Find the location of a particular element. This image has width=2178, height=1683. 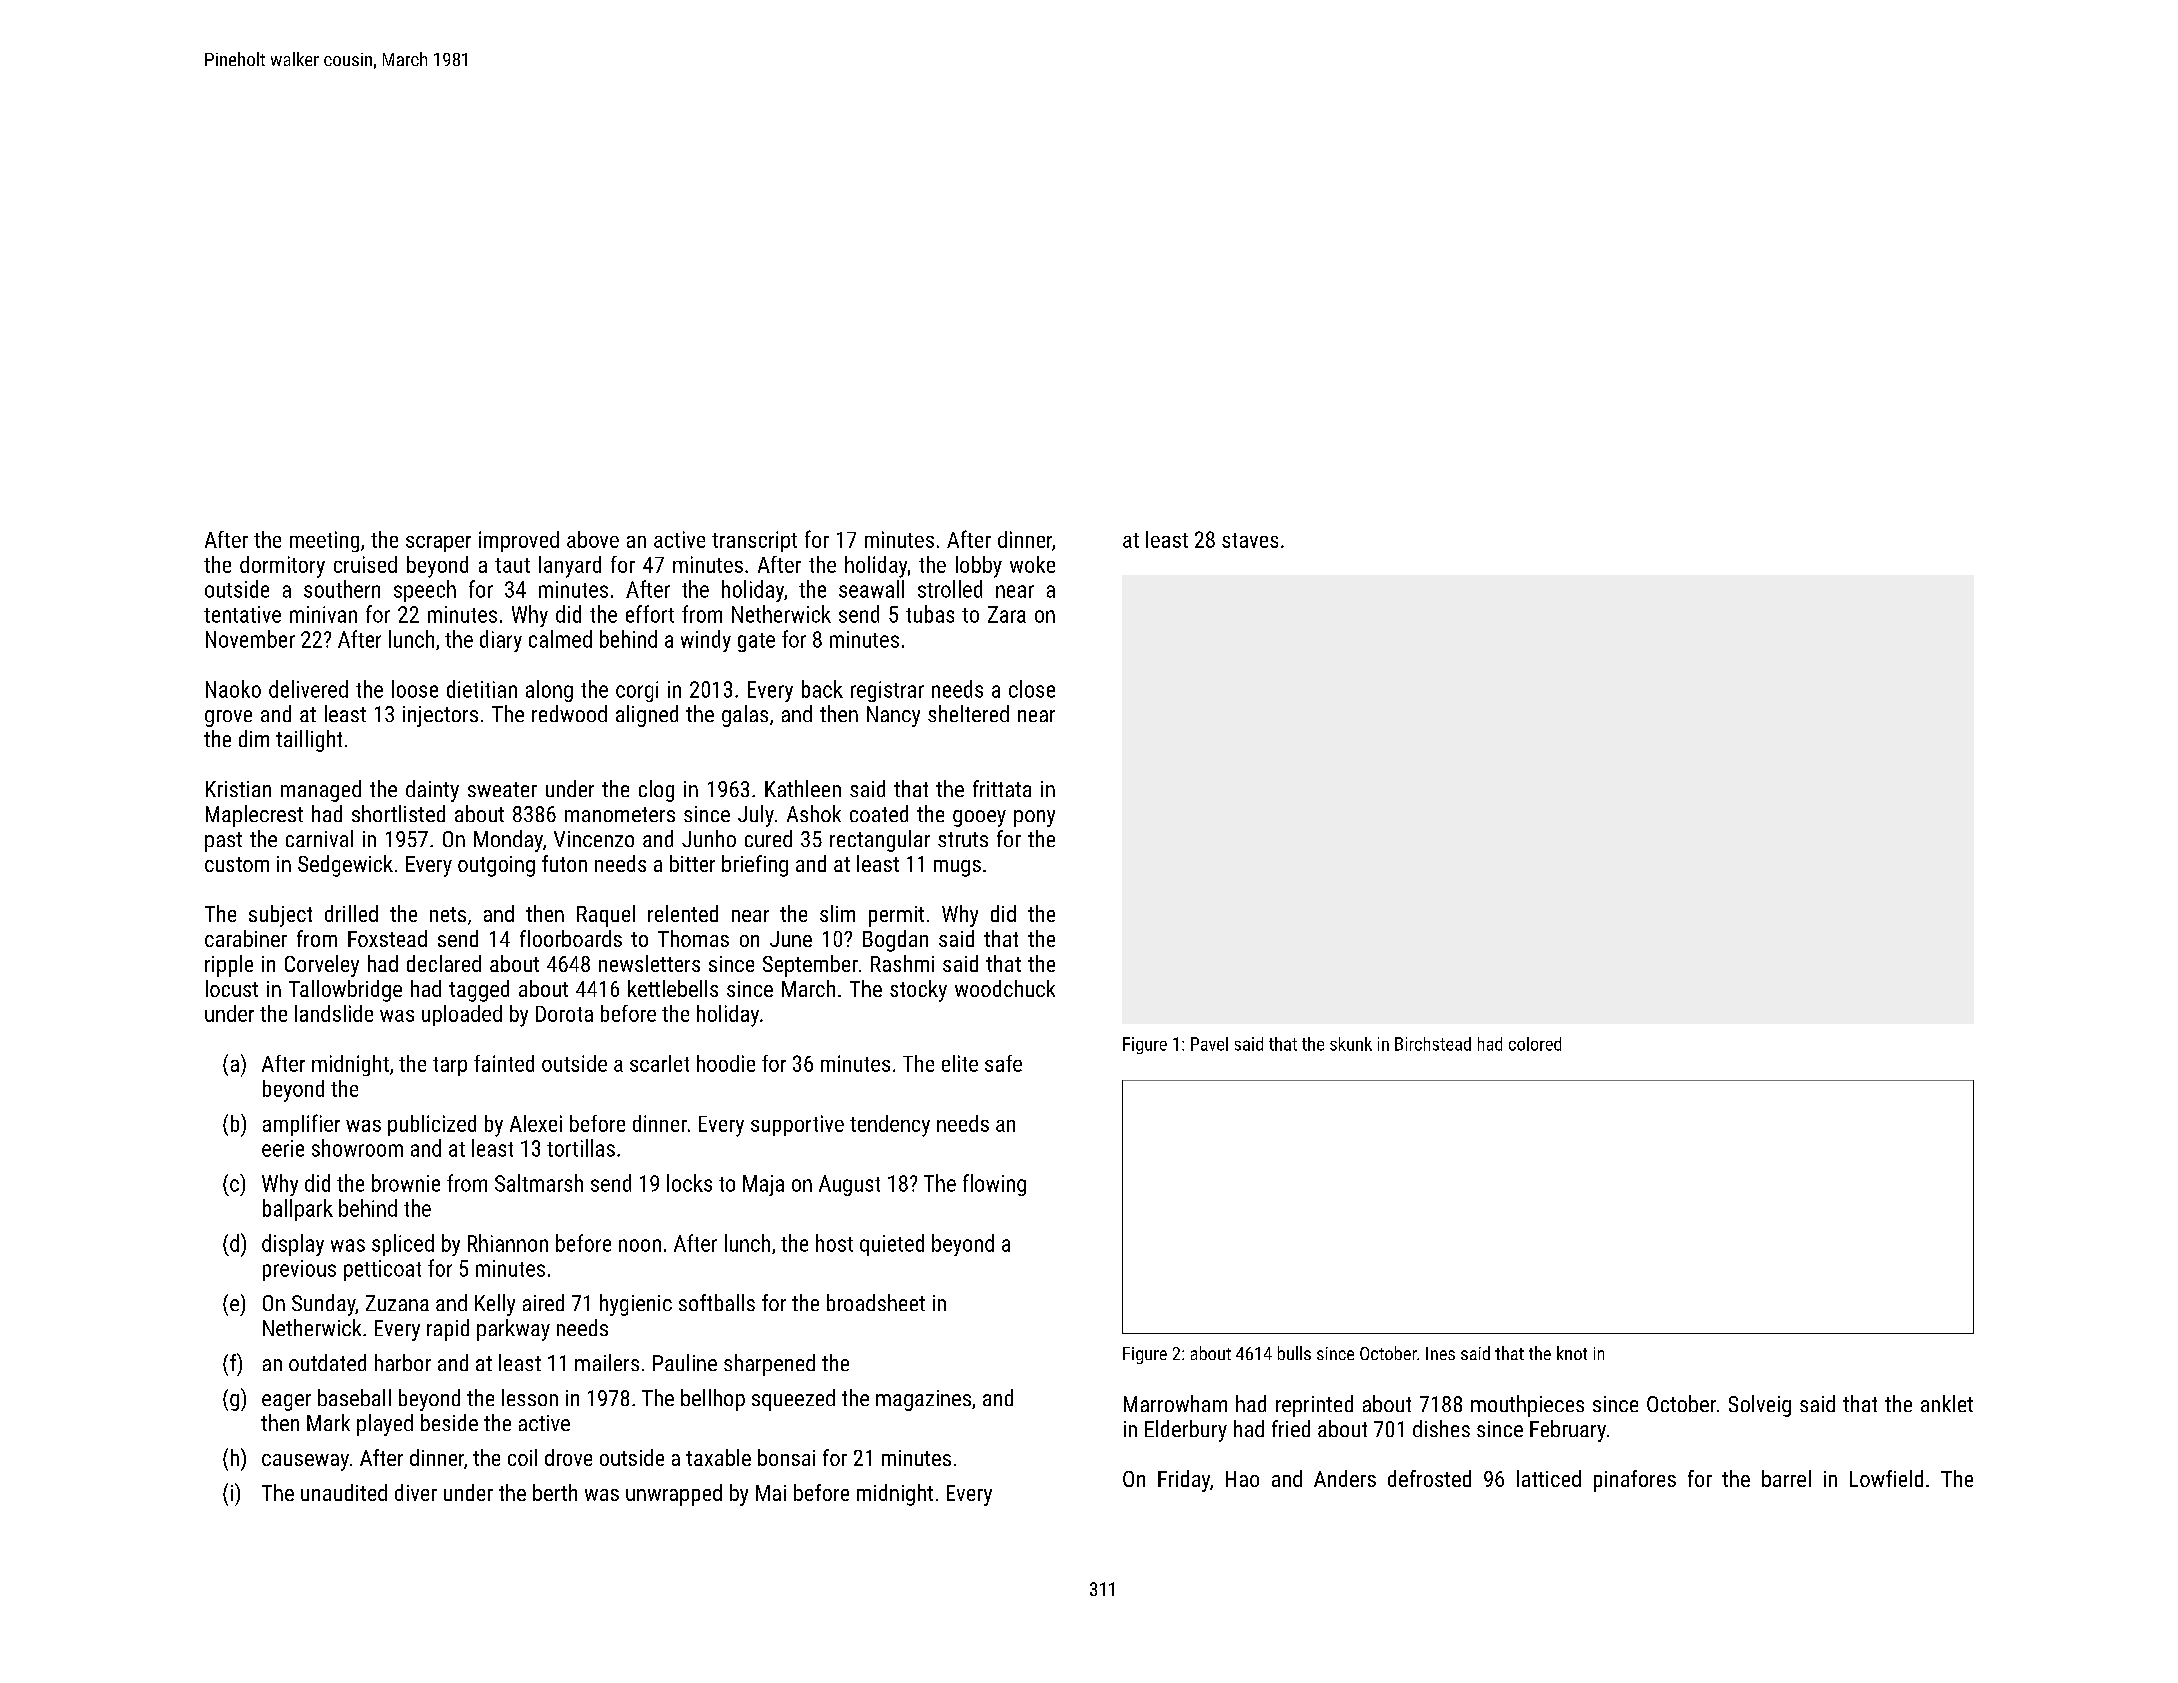

bonsai is located at coordinates (786, 1457).
